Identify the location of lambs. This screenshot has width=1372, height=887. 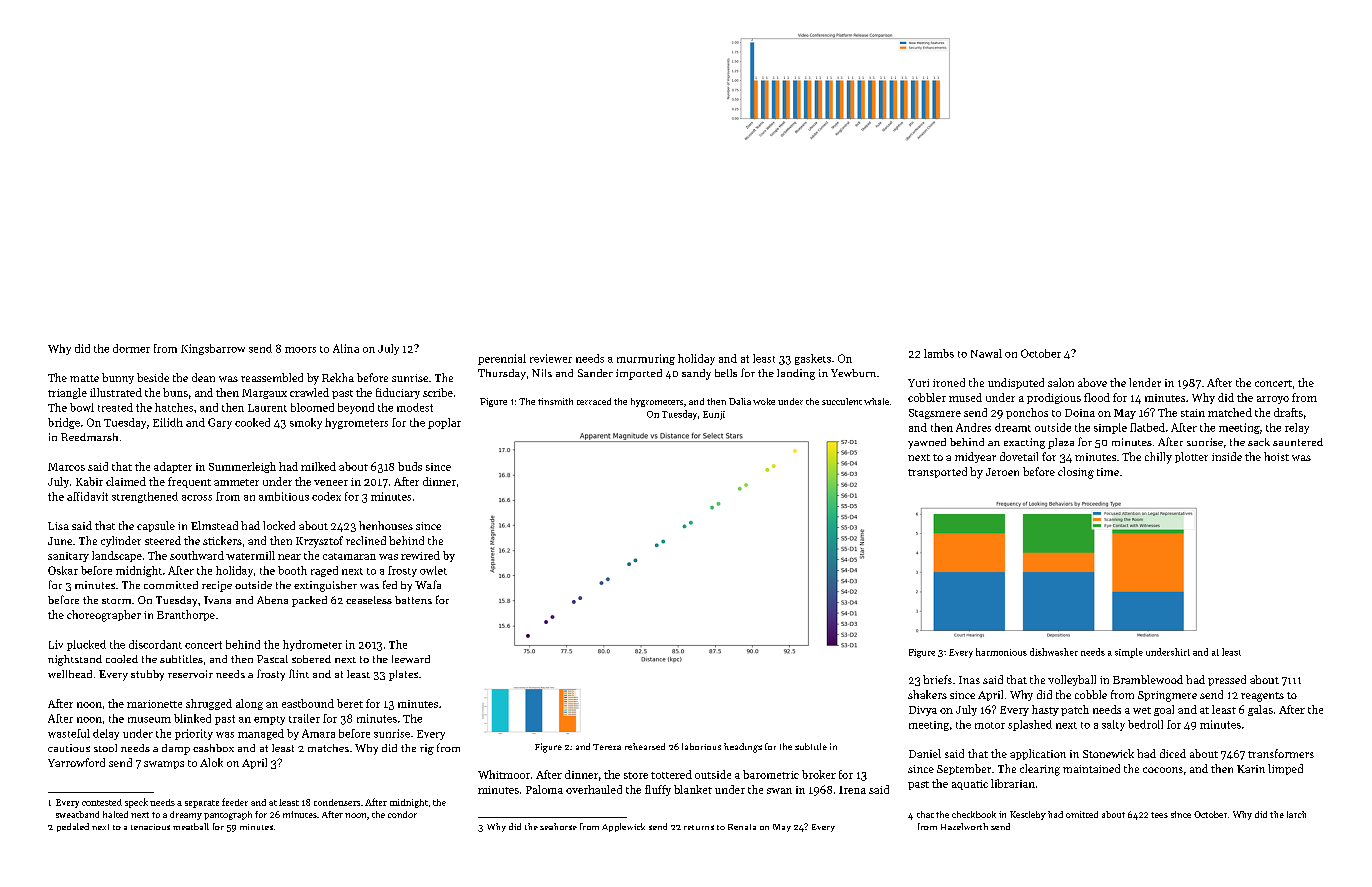
(939, 353).
